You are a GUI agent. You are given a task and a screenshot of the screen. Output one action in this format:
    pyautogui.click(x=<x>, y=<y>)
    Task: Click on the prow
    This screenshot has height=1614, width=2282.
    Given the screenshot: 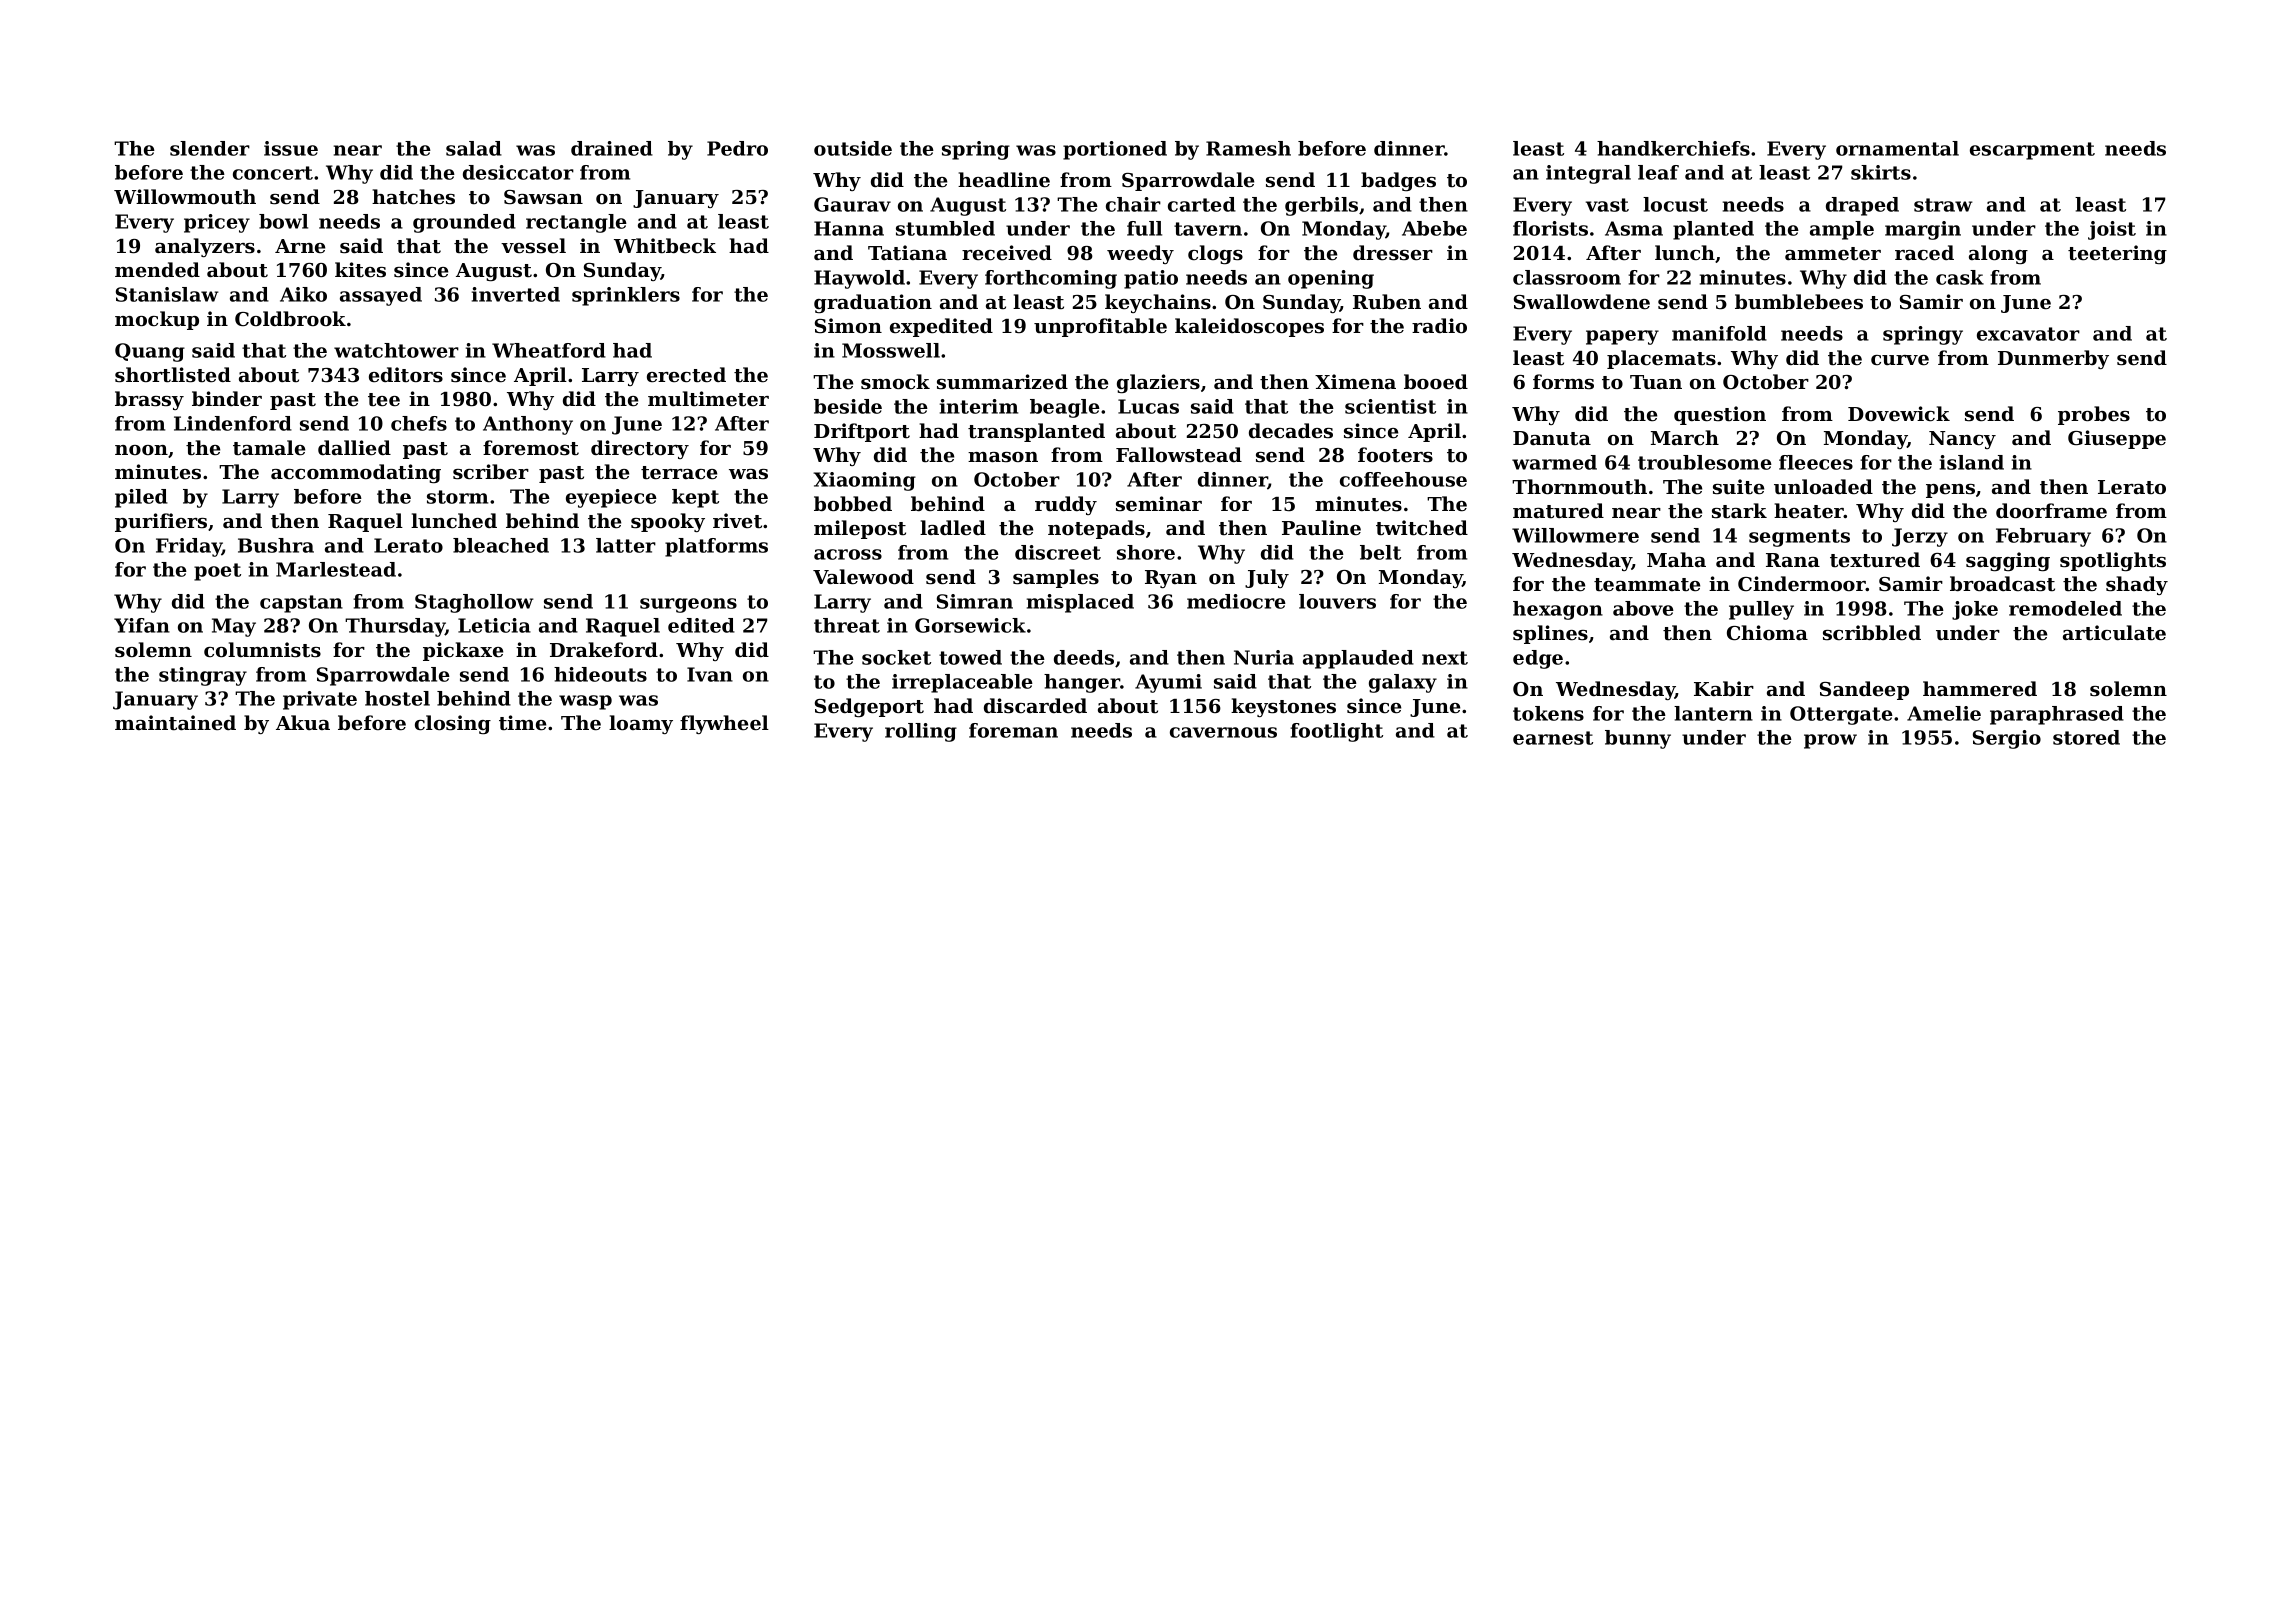 What is the action you would take?
    pyautogui.click(x=1830, y=741)
